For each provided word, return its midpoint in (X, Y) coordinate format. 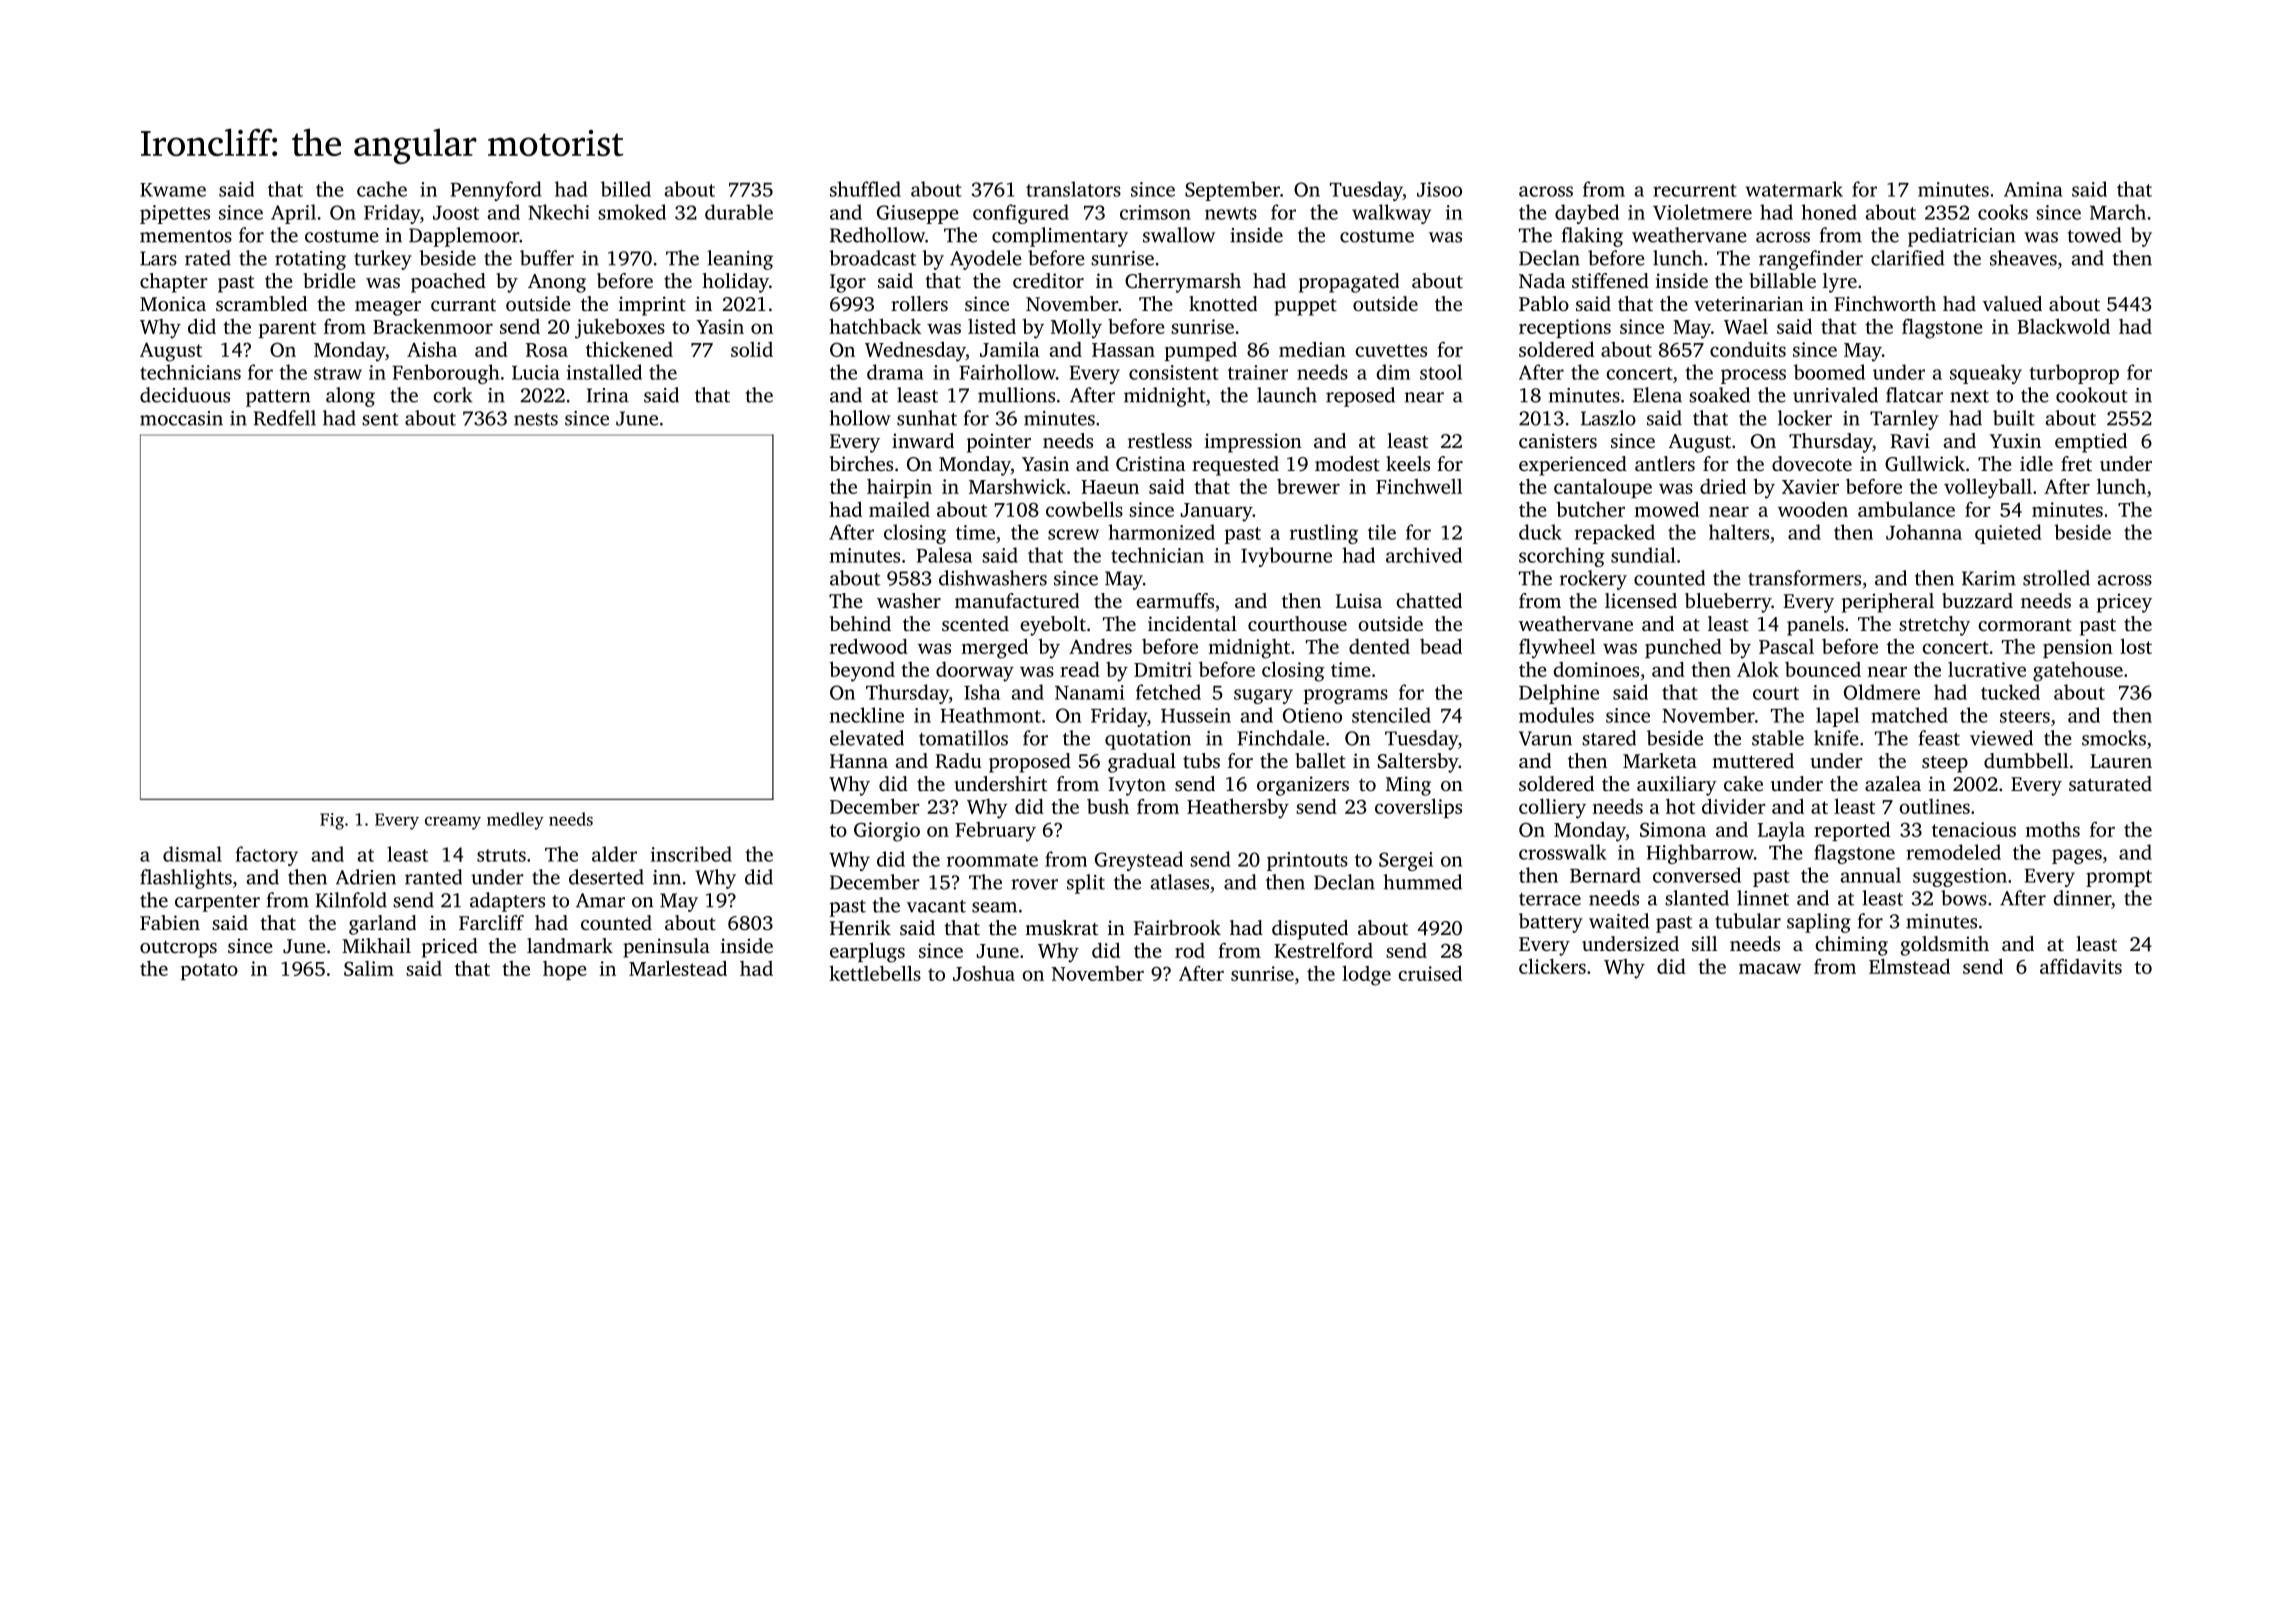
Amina (2033, 189)
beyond (862, 671)
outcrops (178, 949)
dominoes (1596, 669)
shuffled (865, 189)
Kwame (173, 190)
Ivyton (1137, 786)
